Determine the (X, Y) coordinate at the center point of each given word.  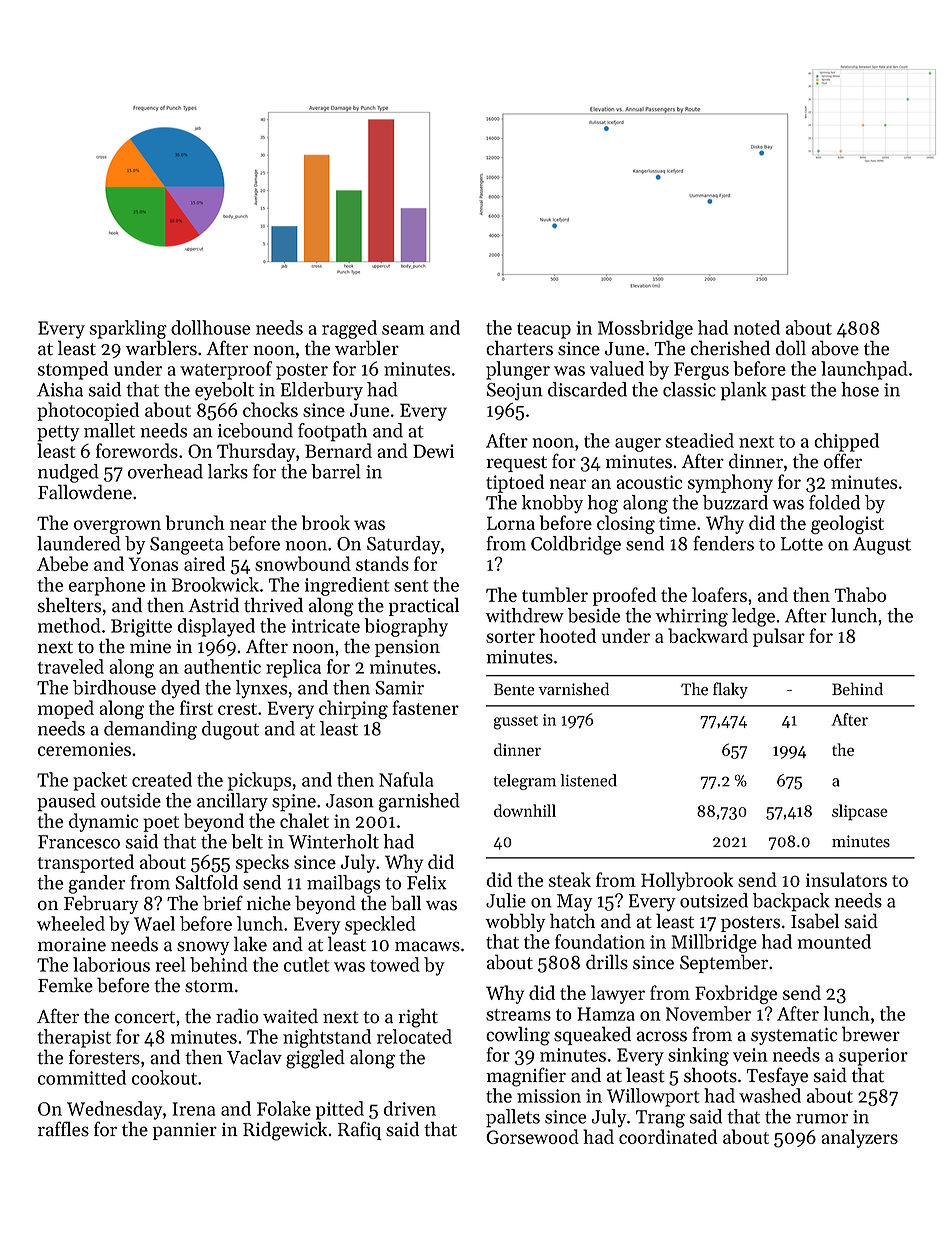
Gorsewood (532, 1136)
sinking (698, 1056)
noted (757, 327)
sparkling (128, 329)
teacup (544, 331)
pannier (185, 1131)
